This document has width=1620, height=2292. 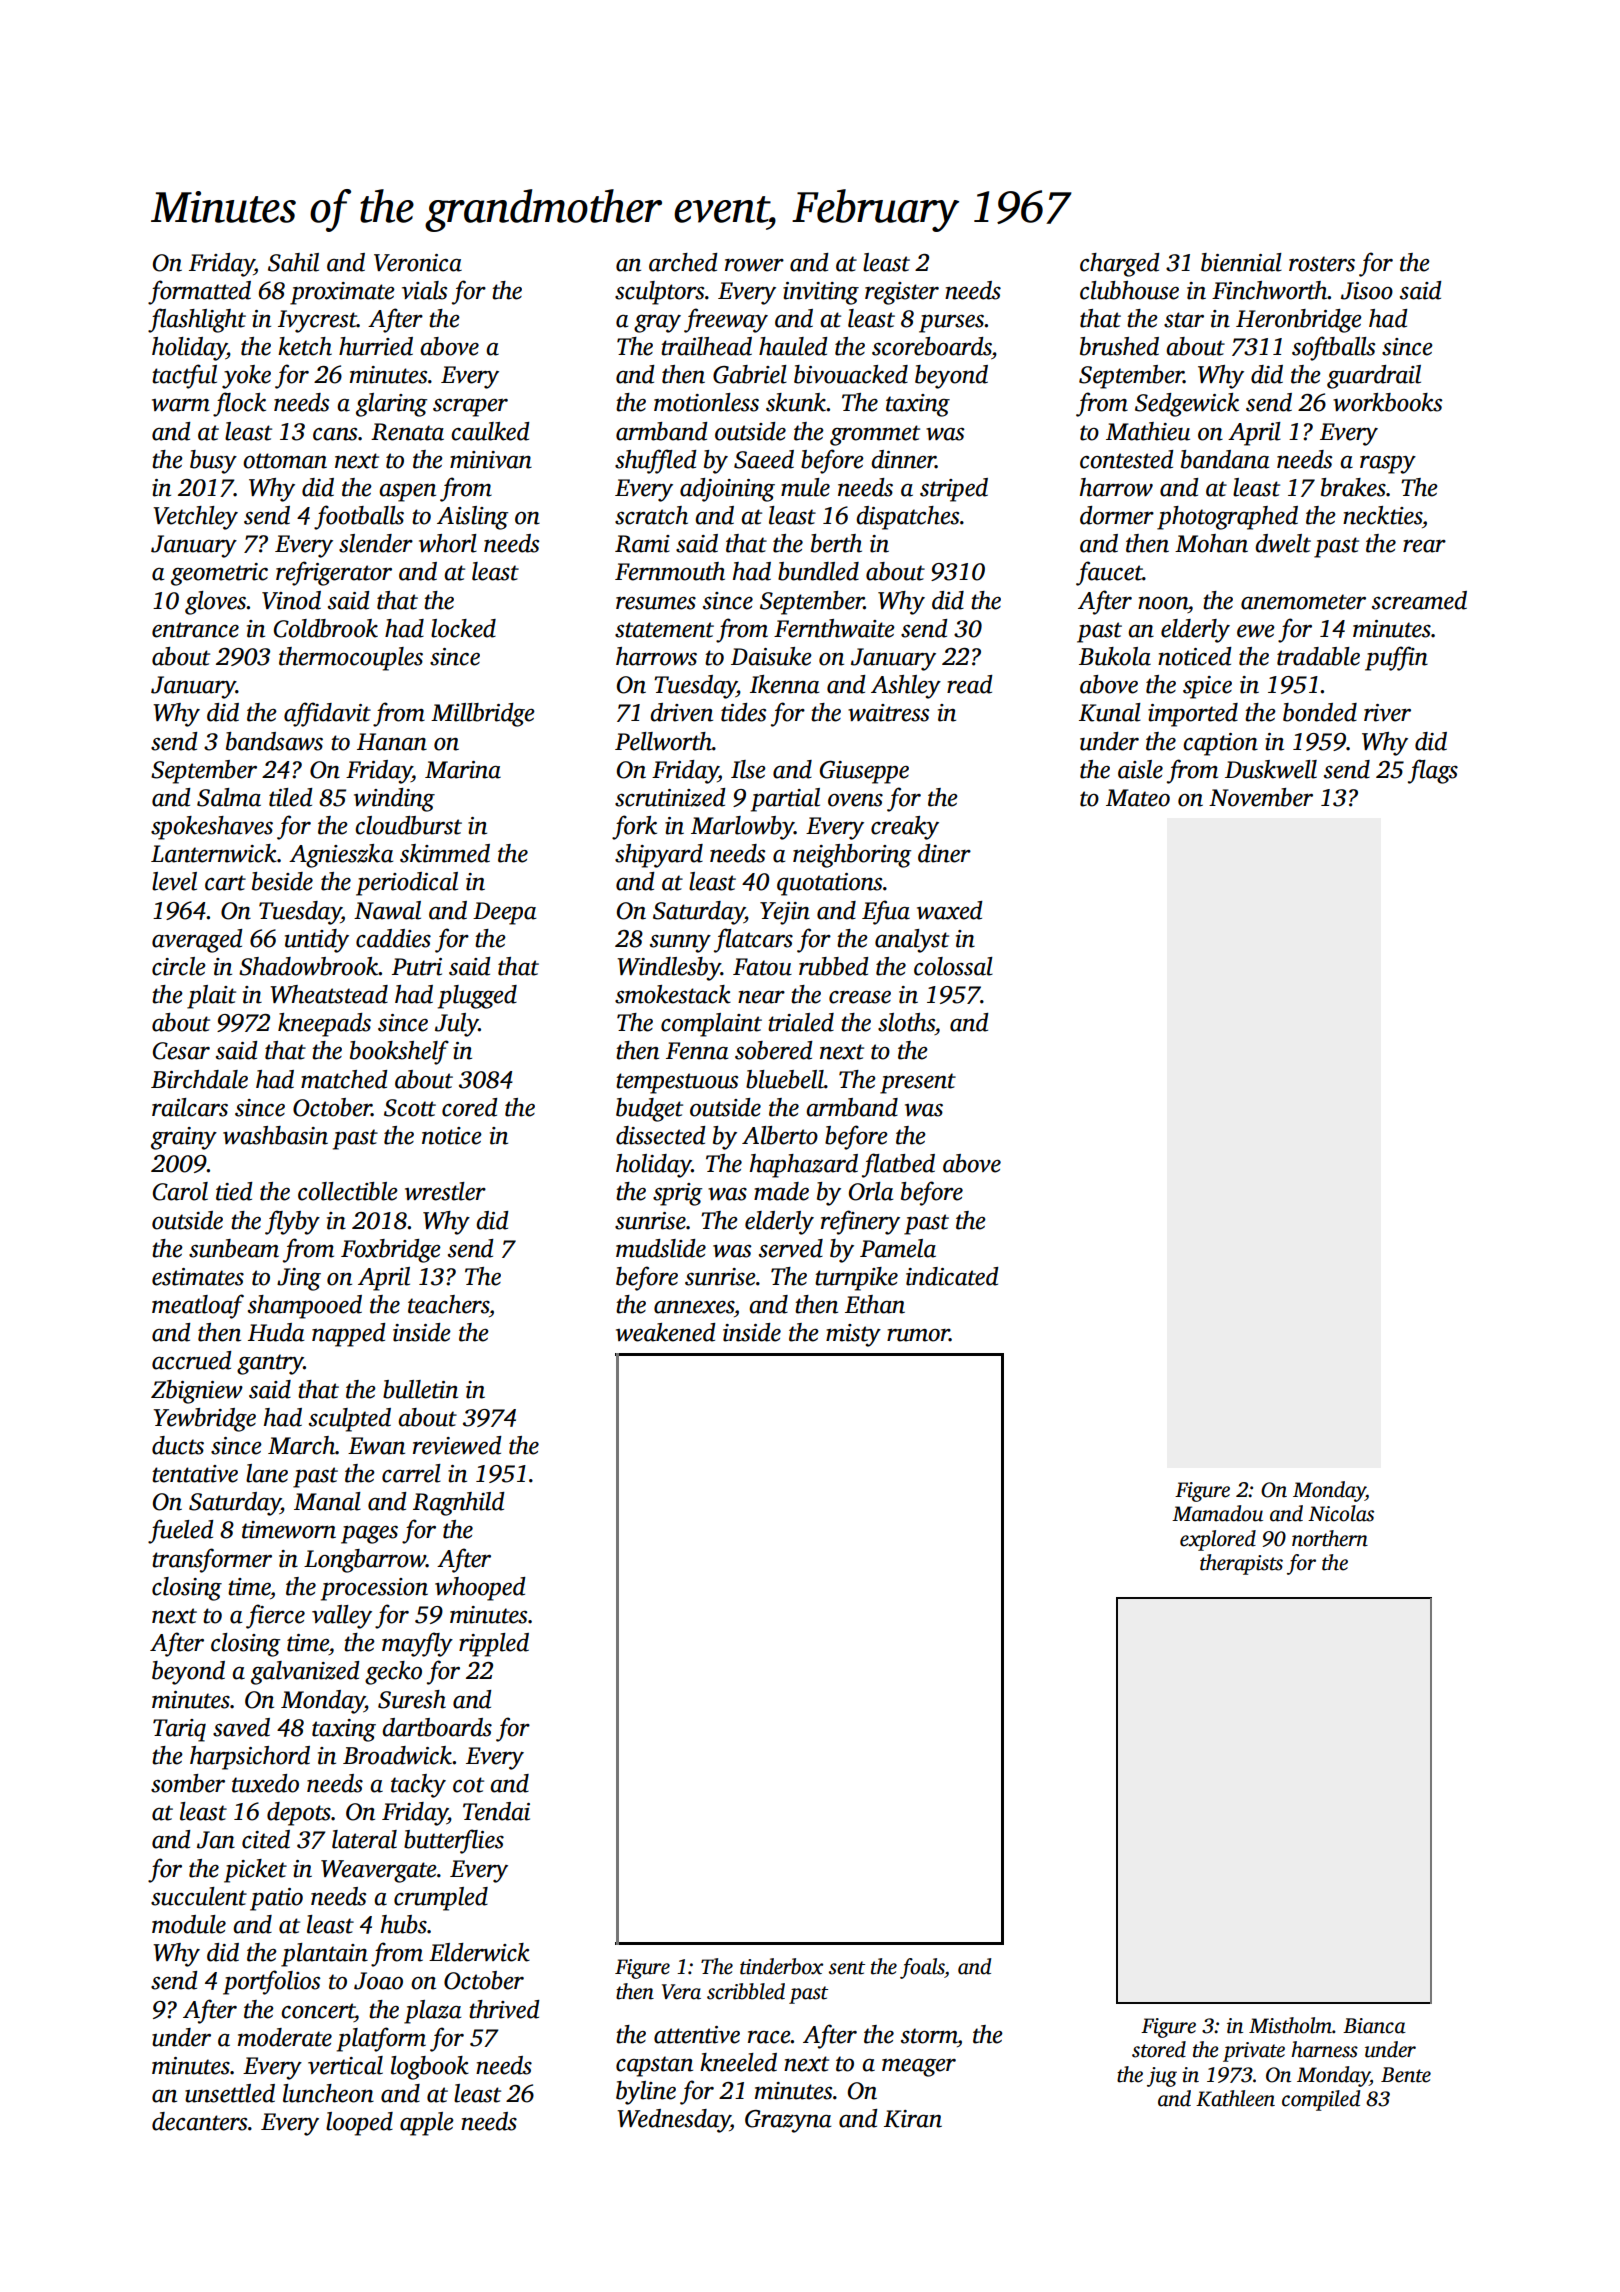 What do you see at coordinates (673, 2121) in the document?
I see `Wednesday` at bounding box center [673, 2121].
